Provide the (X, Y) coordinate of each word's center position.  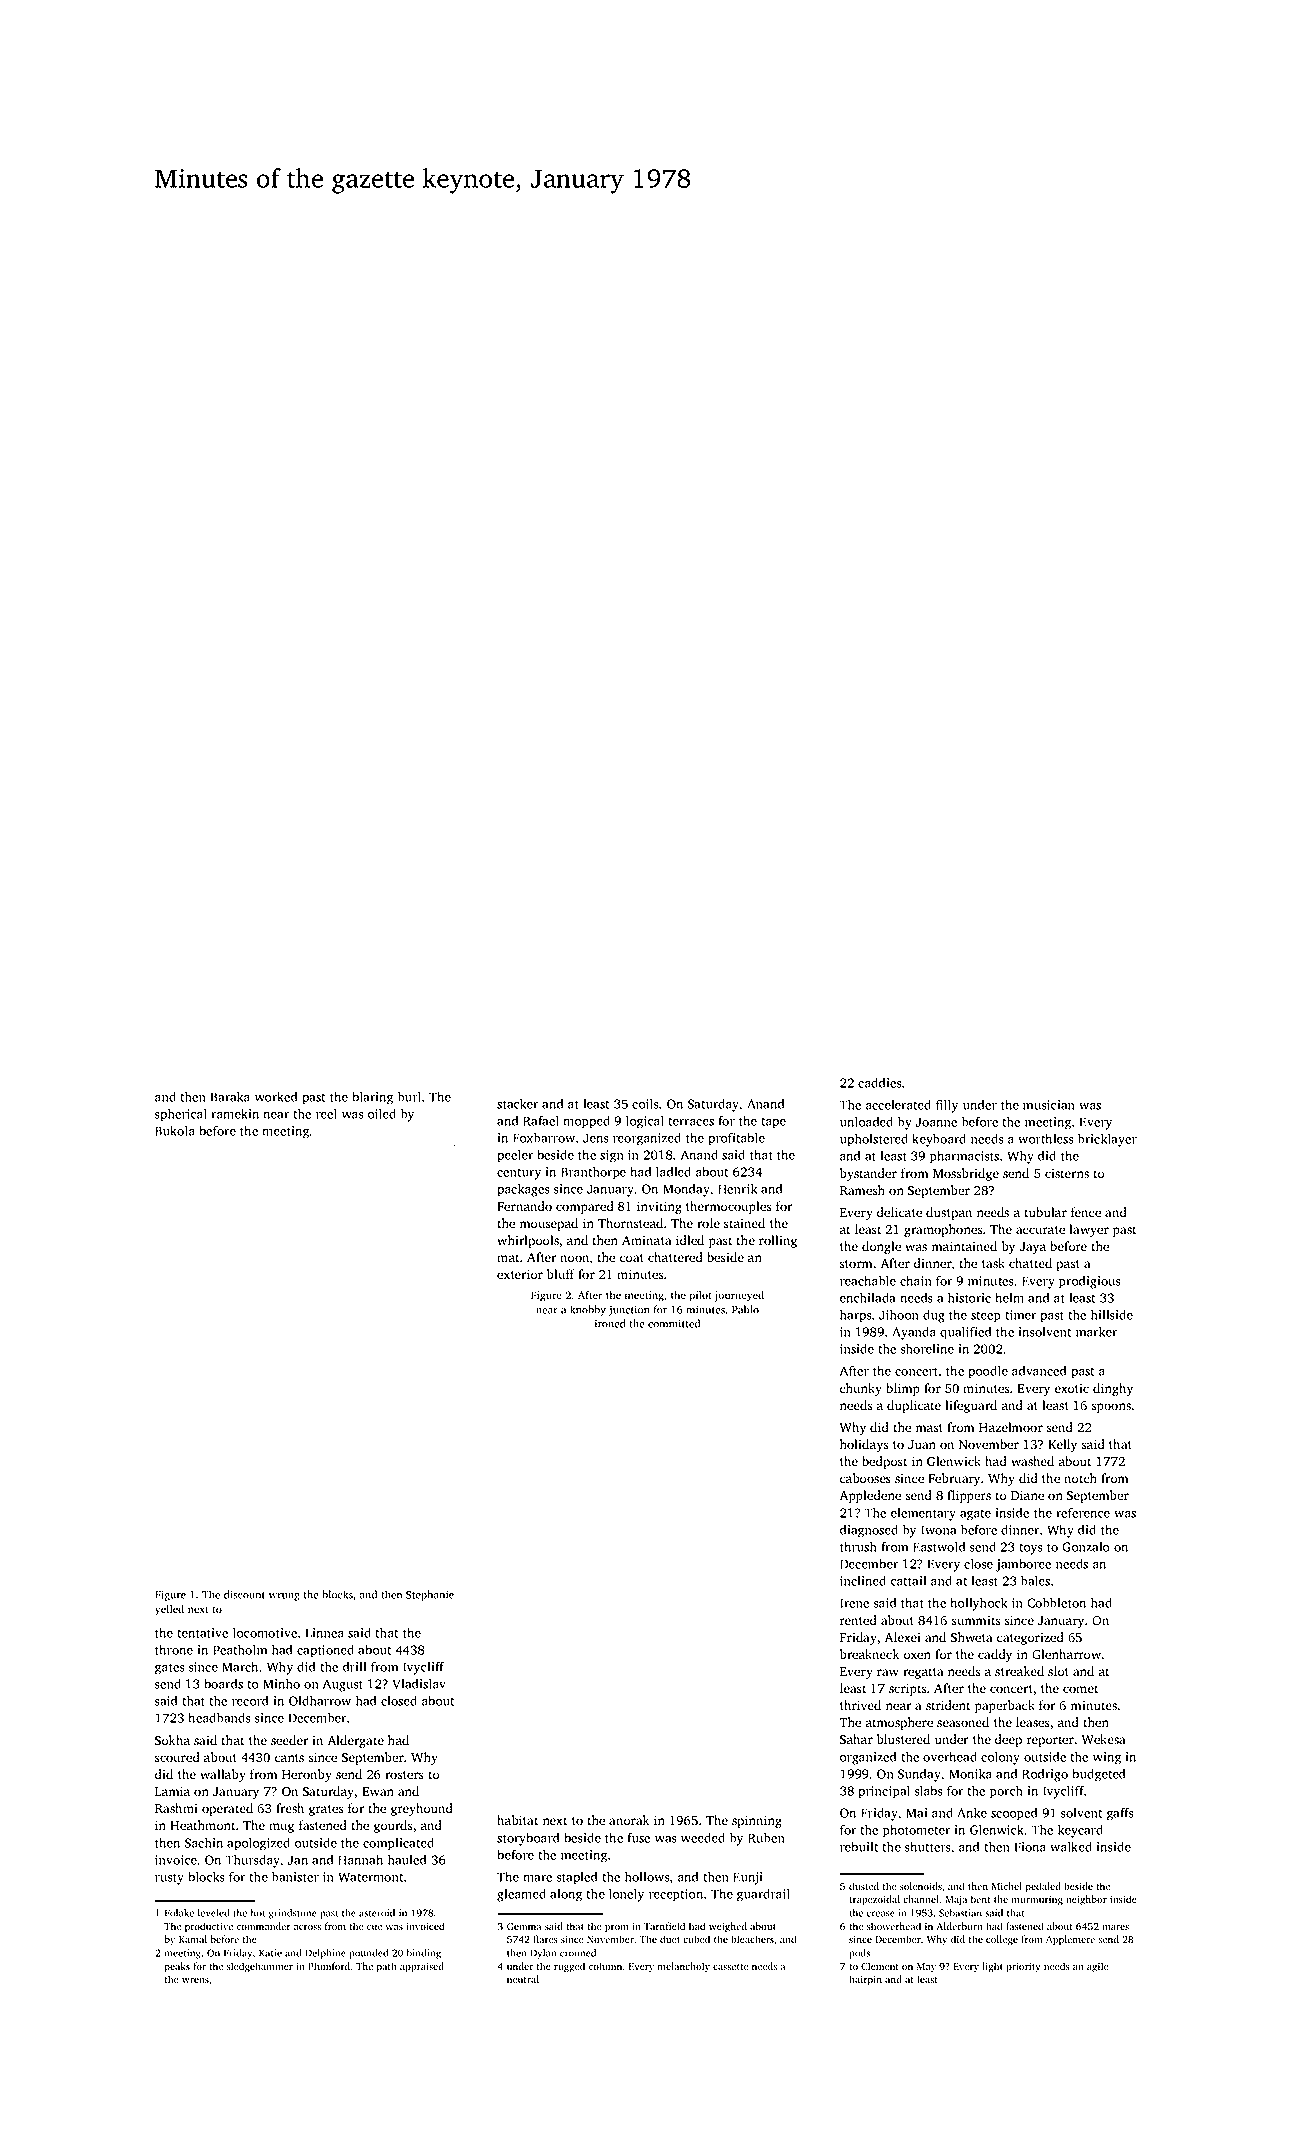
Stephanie (430, 1595)
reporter (1050, 1741)
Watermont (370, 1877)
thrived (860, 1705)
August (343, 1685)
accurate (1040, 1230)
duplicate (914, 1406)
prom (617, 1929)
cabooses (865, 1478)
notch (1080, 1478)
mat (508, 1258)
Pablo (745, 1309)
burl (409, 1097)
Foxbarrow (544, 1138)
